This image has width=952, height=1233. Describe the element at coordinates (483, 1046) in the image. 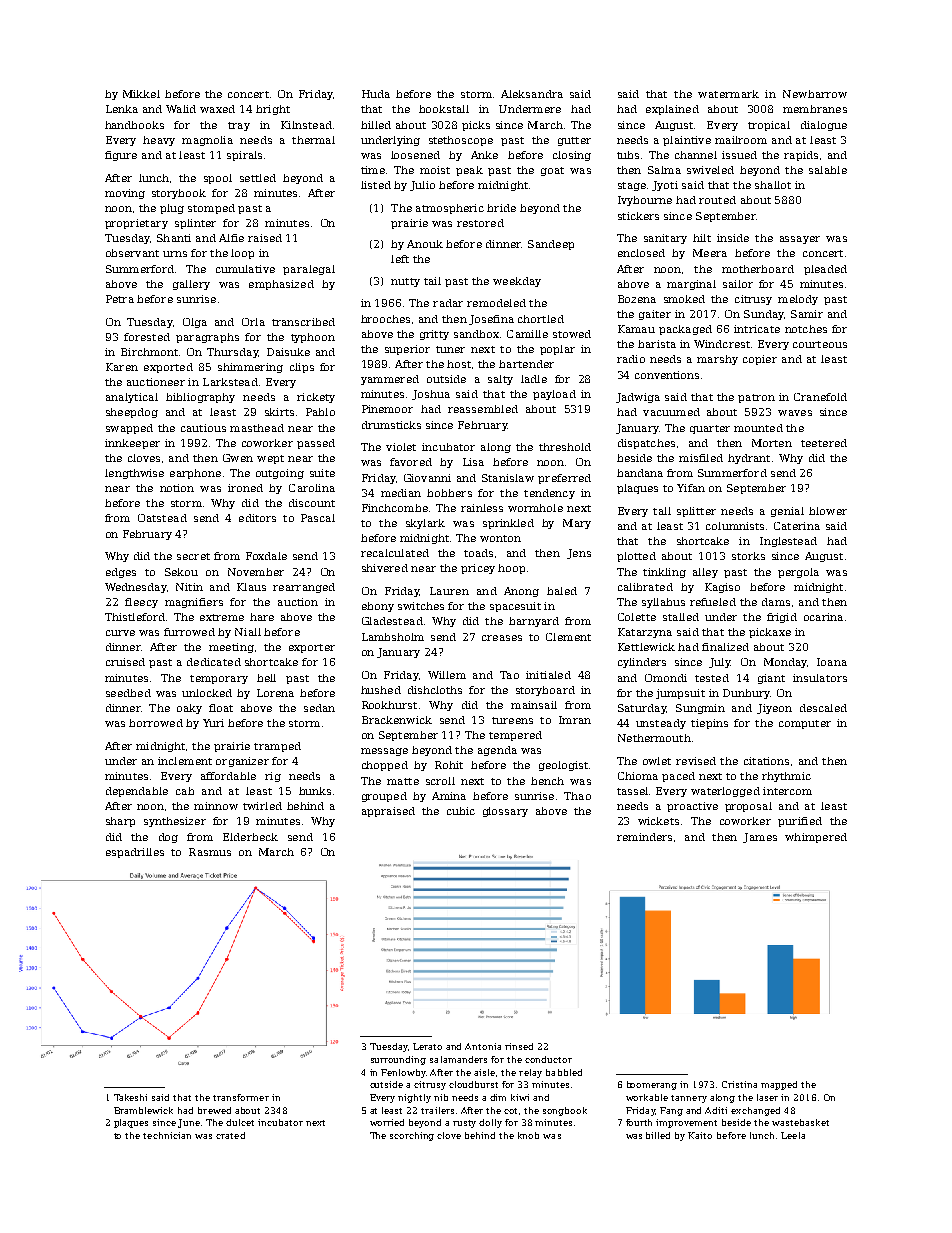

I see `Antonia` at that location.
